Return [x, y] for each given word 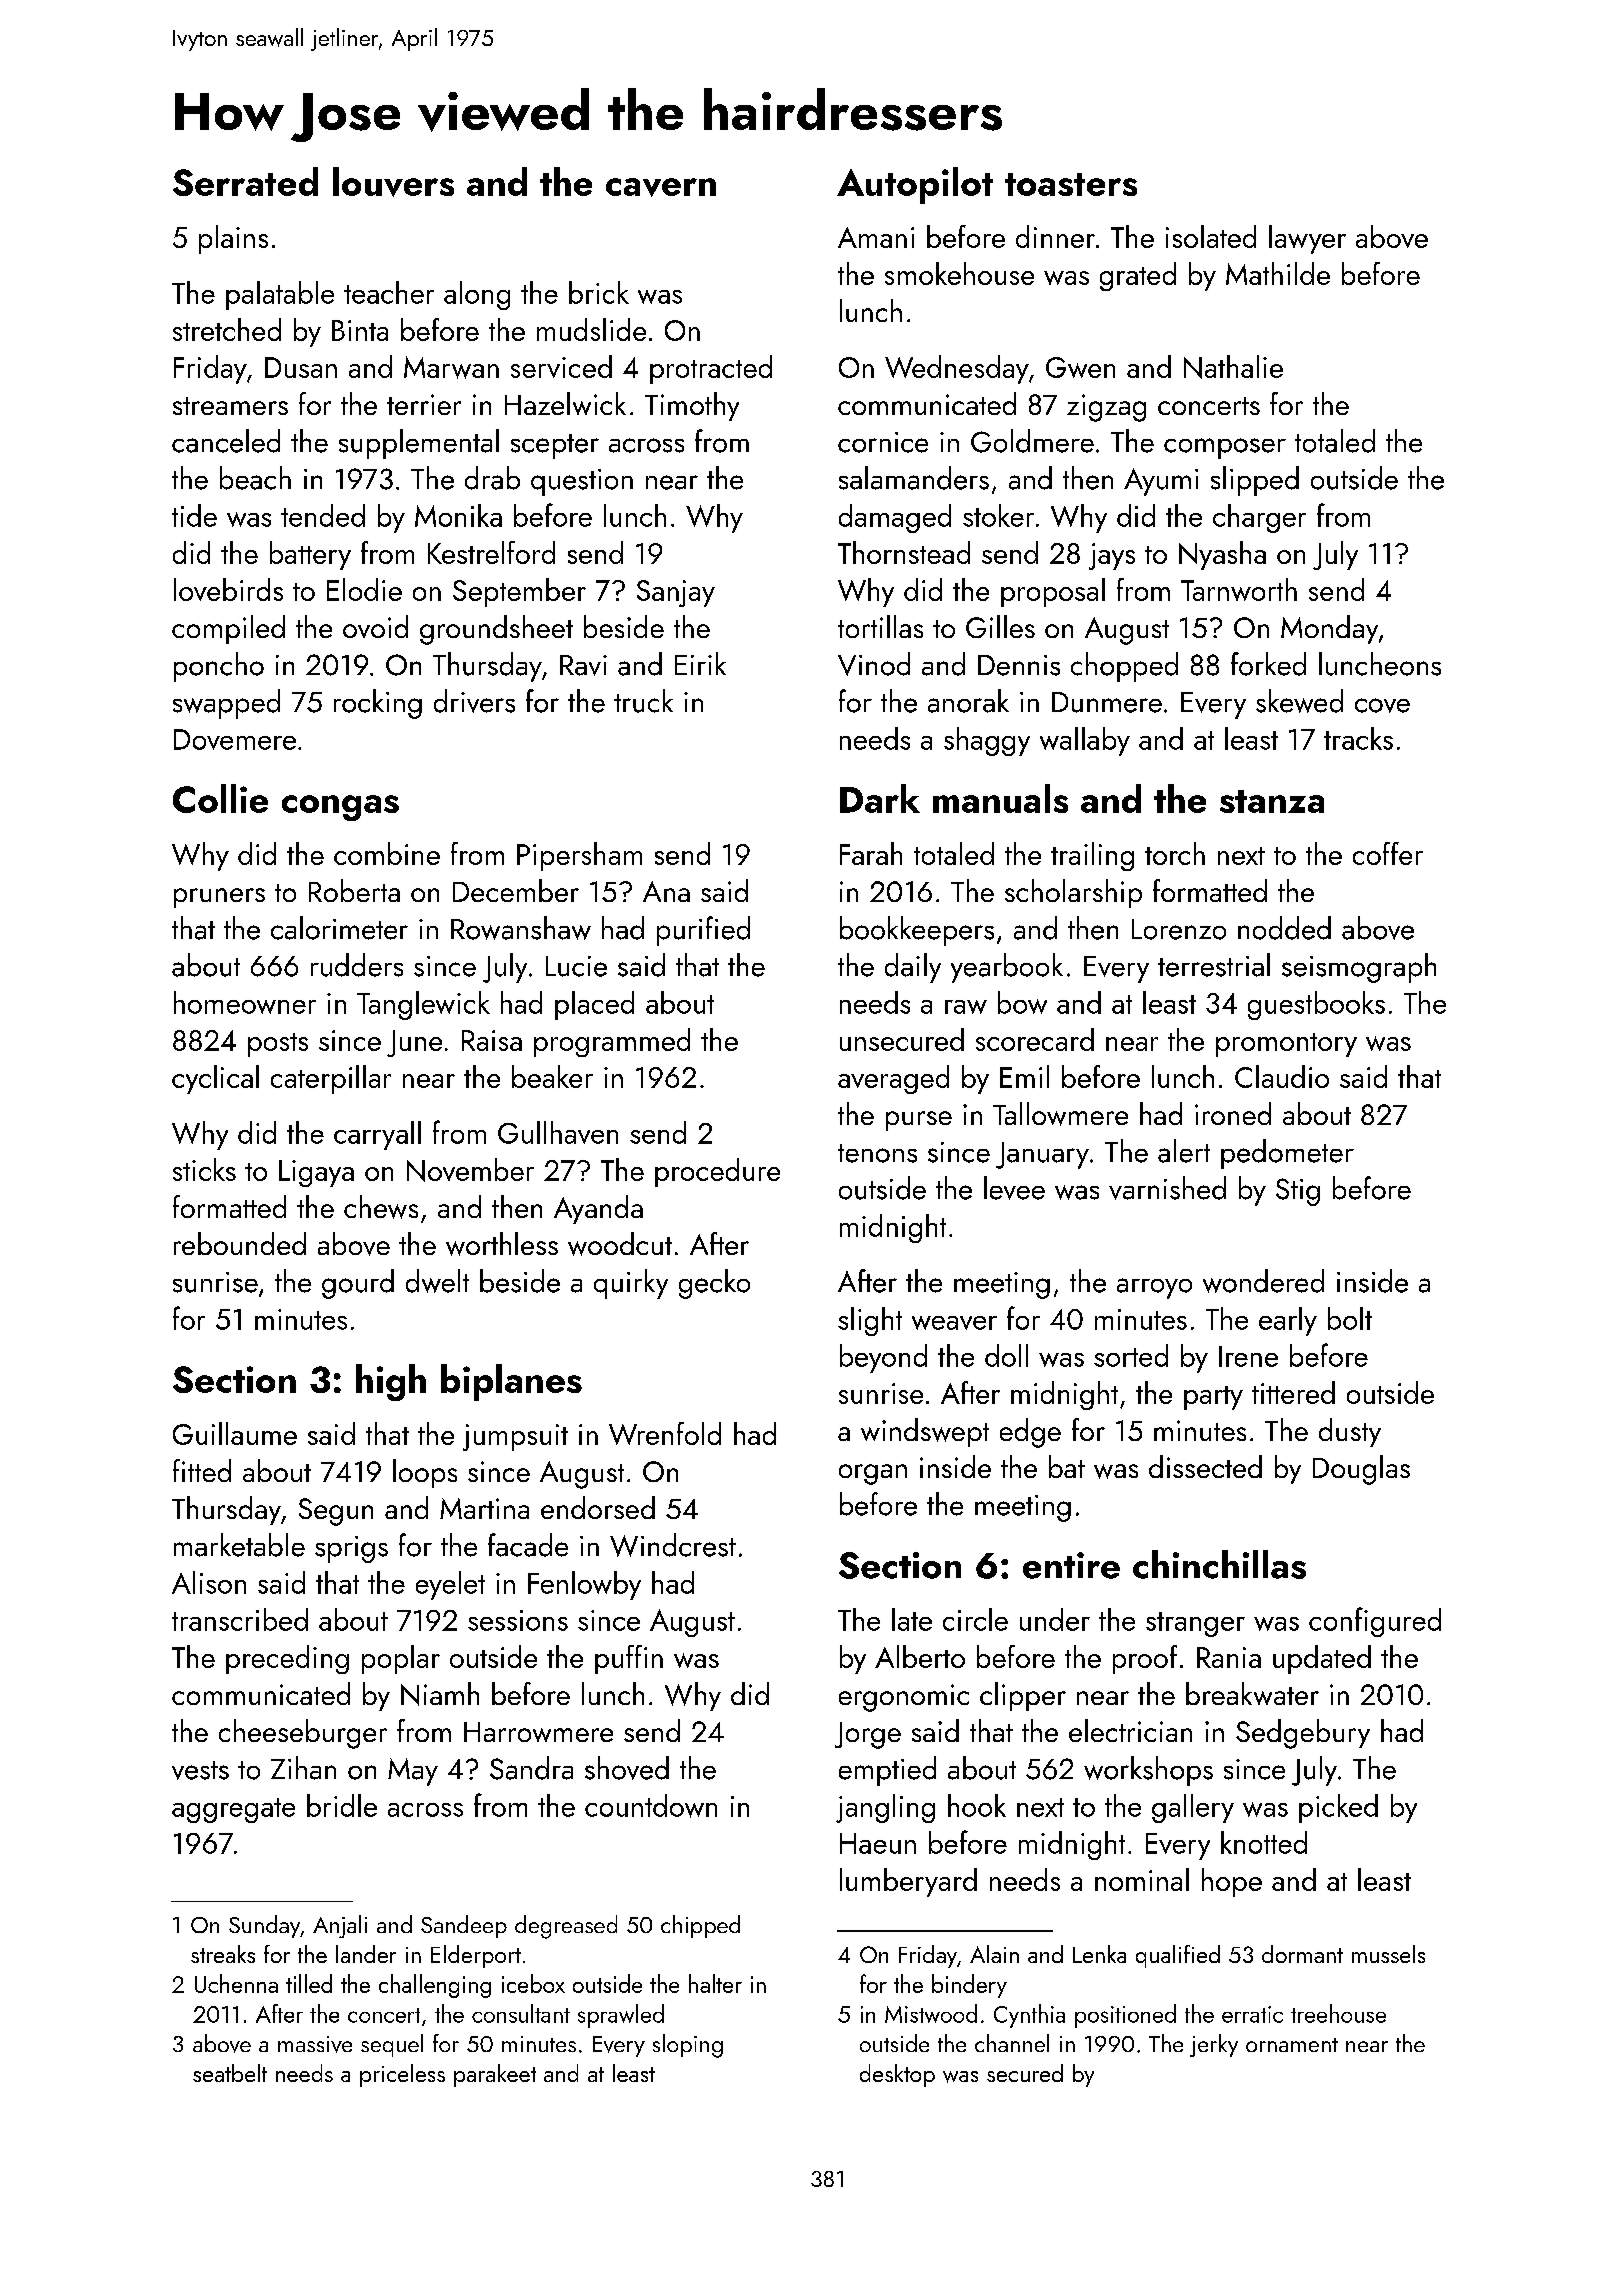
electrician [1130, 1730]
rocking [378, 704]
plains [233, 239]
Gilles [1000, 626]
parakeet [495, 2075]
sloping [688, 2046]
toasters [1071, 184]
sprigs [351, 1549]
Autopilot [915, 185]
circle [975, 1619]
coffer [1388, 853]
